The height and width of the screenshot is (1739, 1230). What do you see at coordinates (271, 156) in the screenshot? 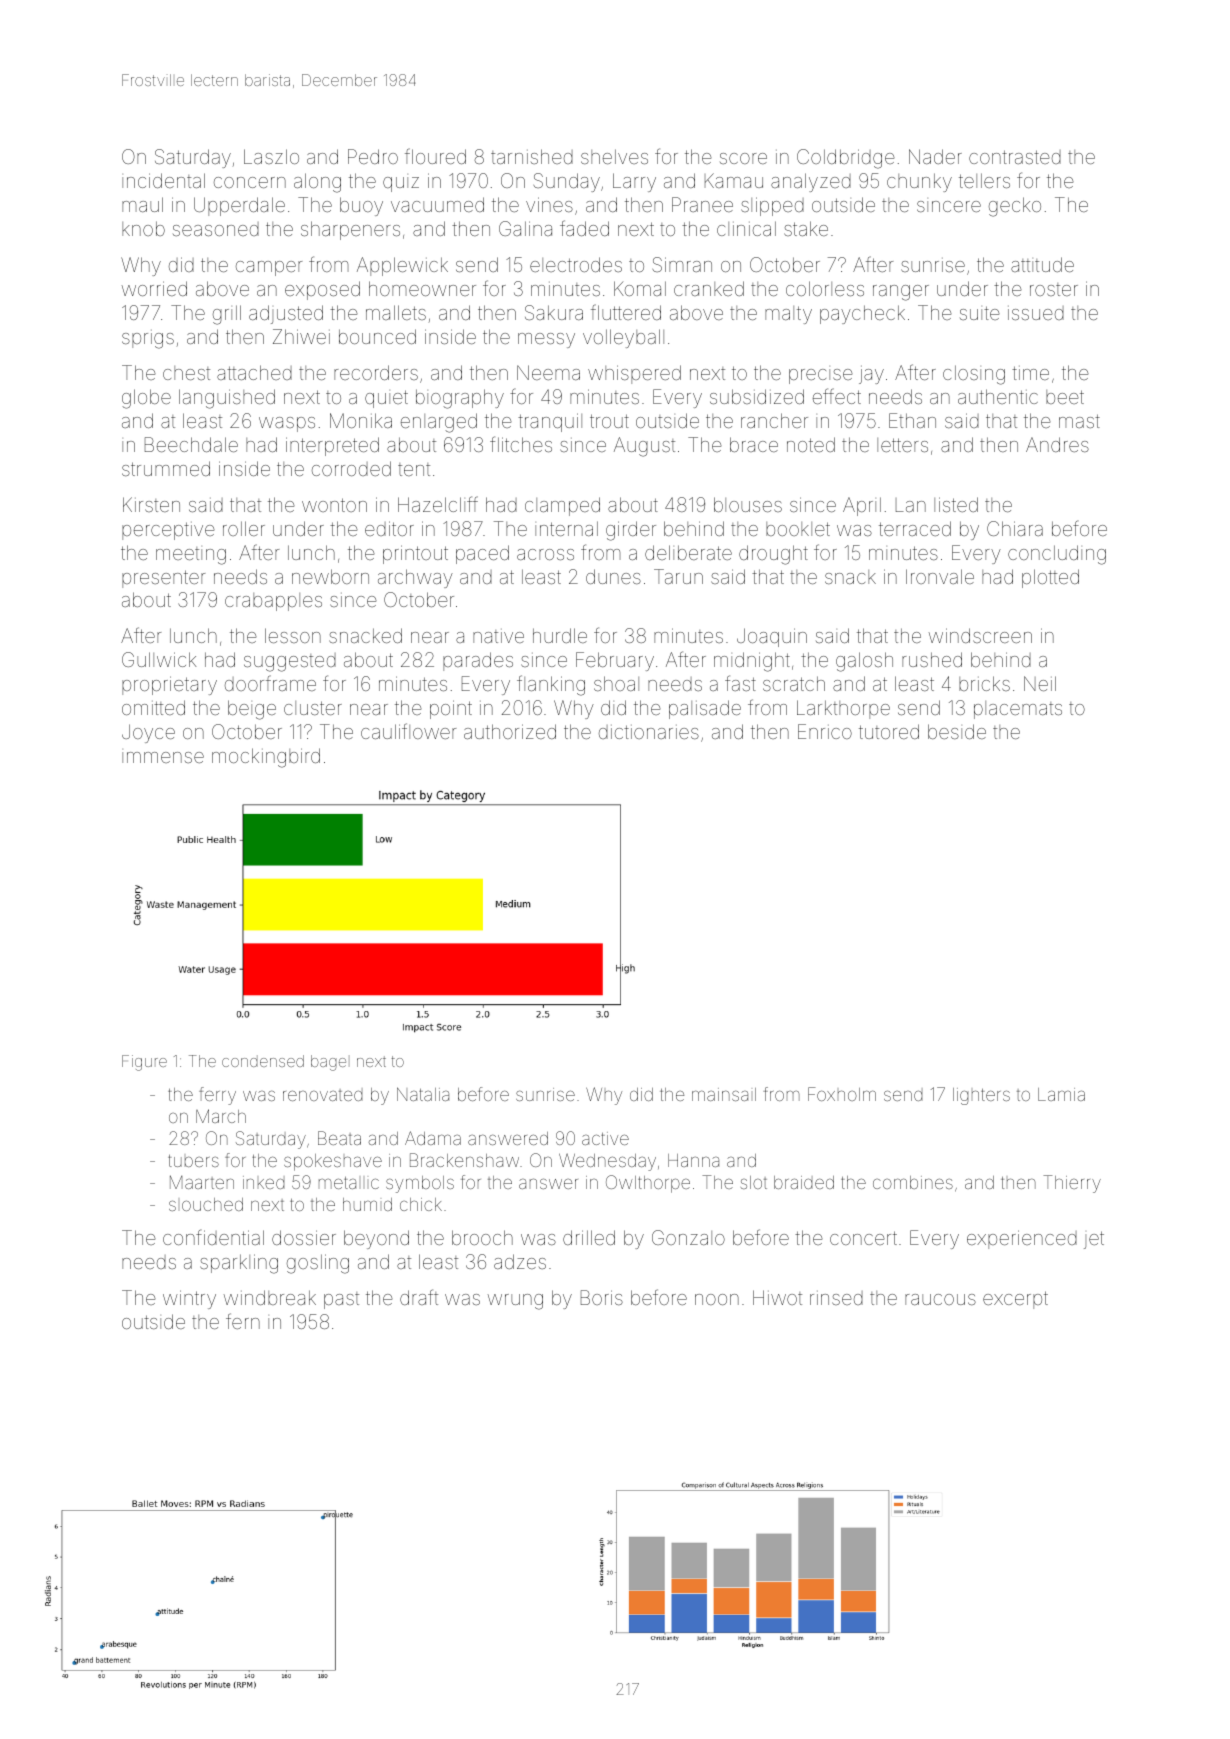
I see `Laszlo` at bounding box center [271, 156].
